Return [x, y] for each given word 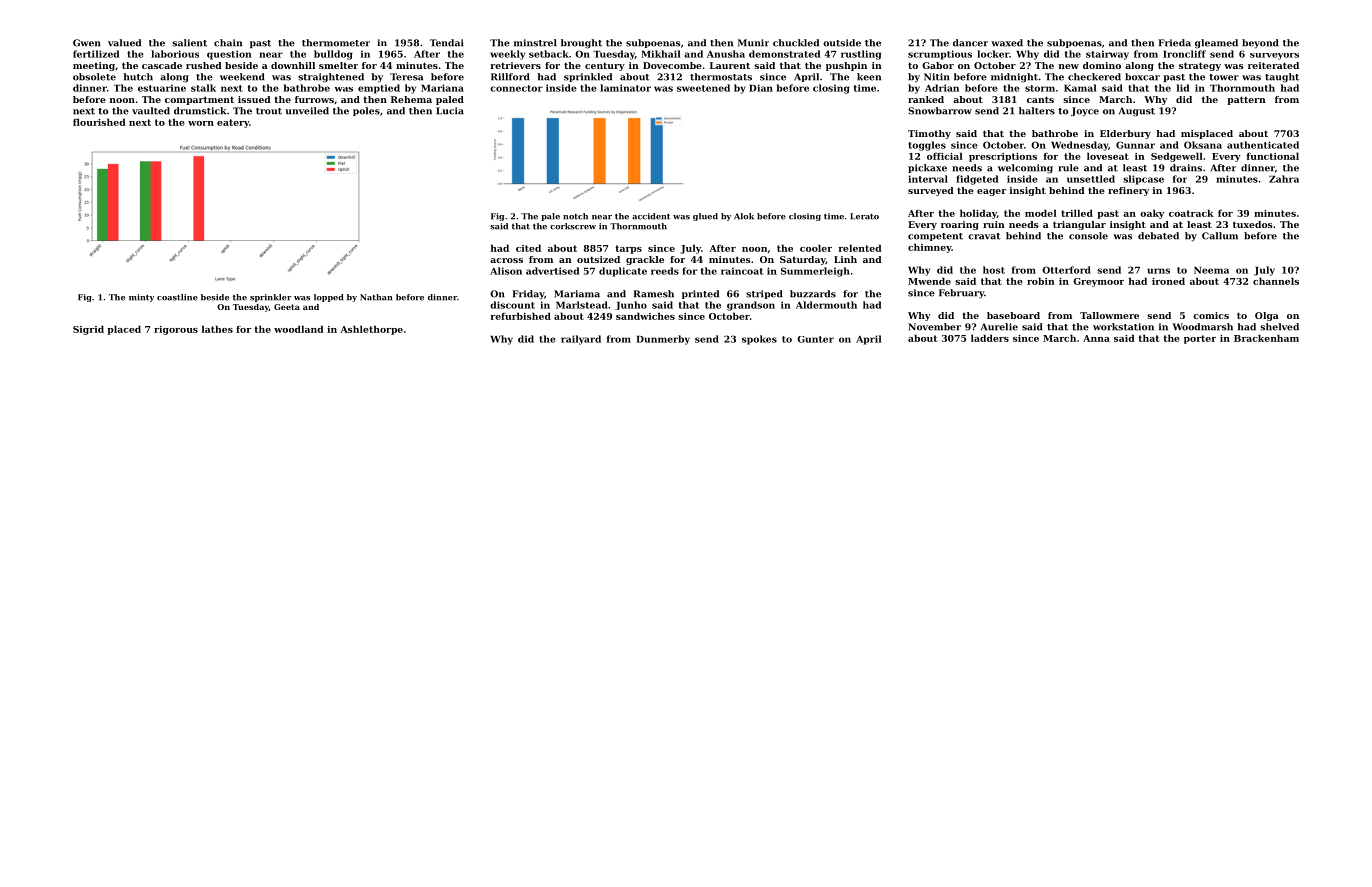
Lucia [450, 111]
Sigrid [88, 330]
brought [581, 44]
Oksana [1203, 145]
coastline [177, 297]
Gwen [87, 43]
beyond [1260, 44]
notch [575, 216]
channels [1276, 281]
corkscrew [573, 226]
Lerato [864, 216]
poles [366, 111]
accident [651, 216]
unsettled [1091, 179]
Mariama [577, 294]
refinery [1128, 191]
